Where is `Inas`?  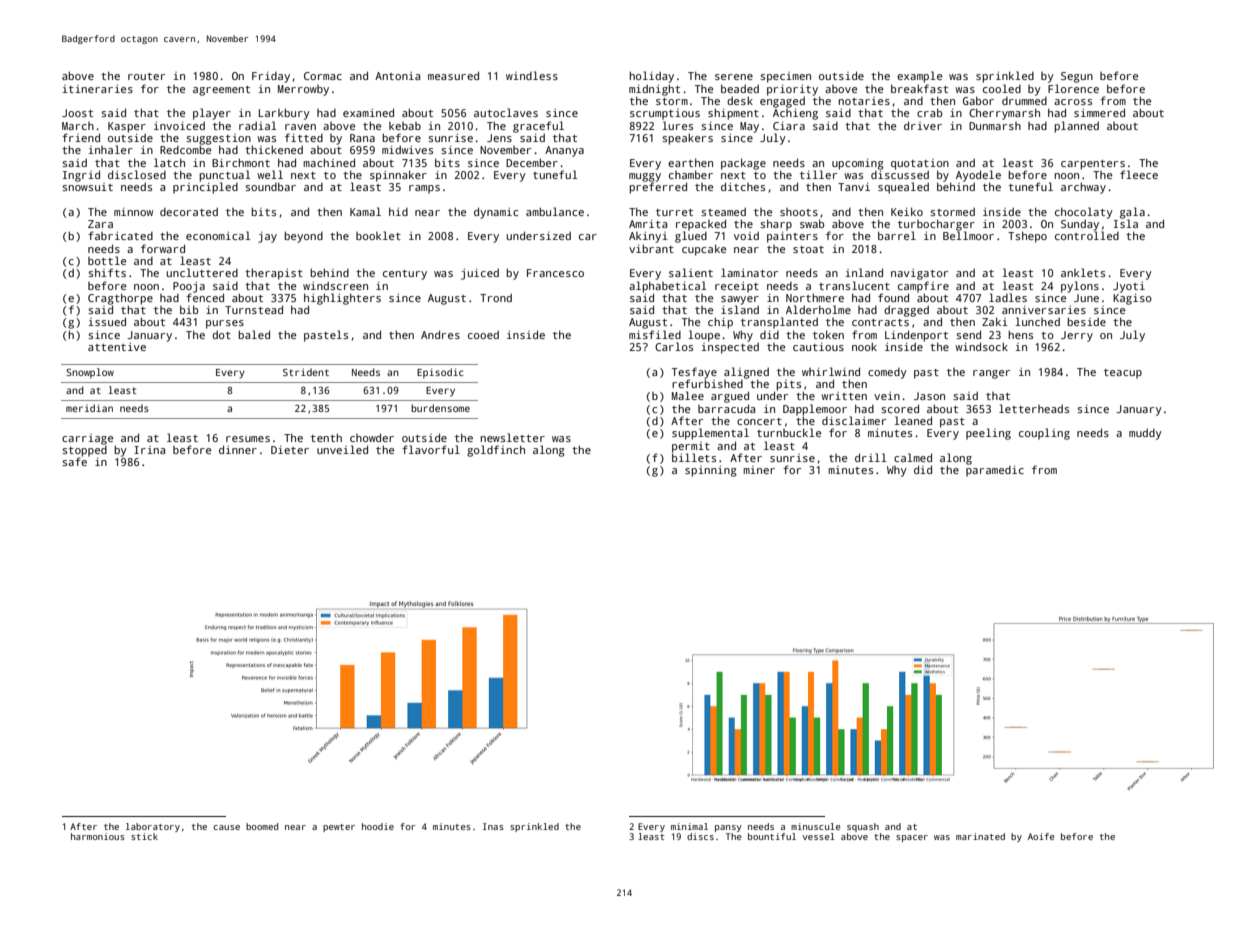 Inas is located at coordinates (493, 826).
